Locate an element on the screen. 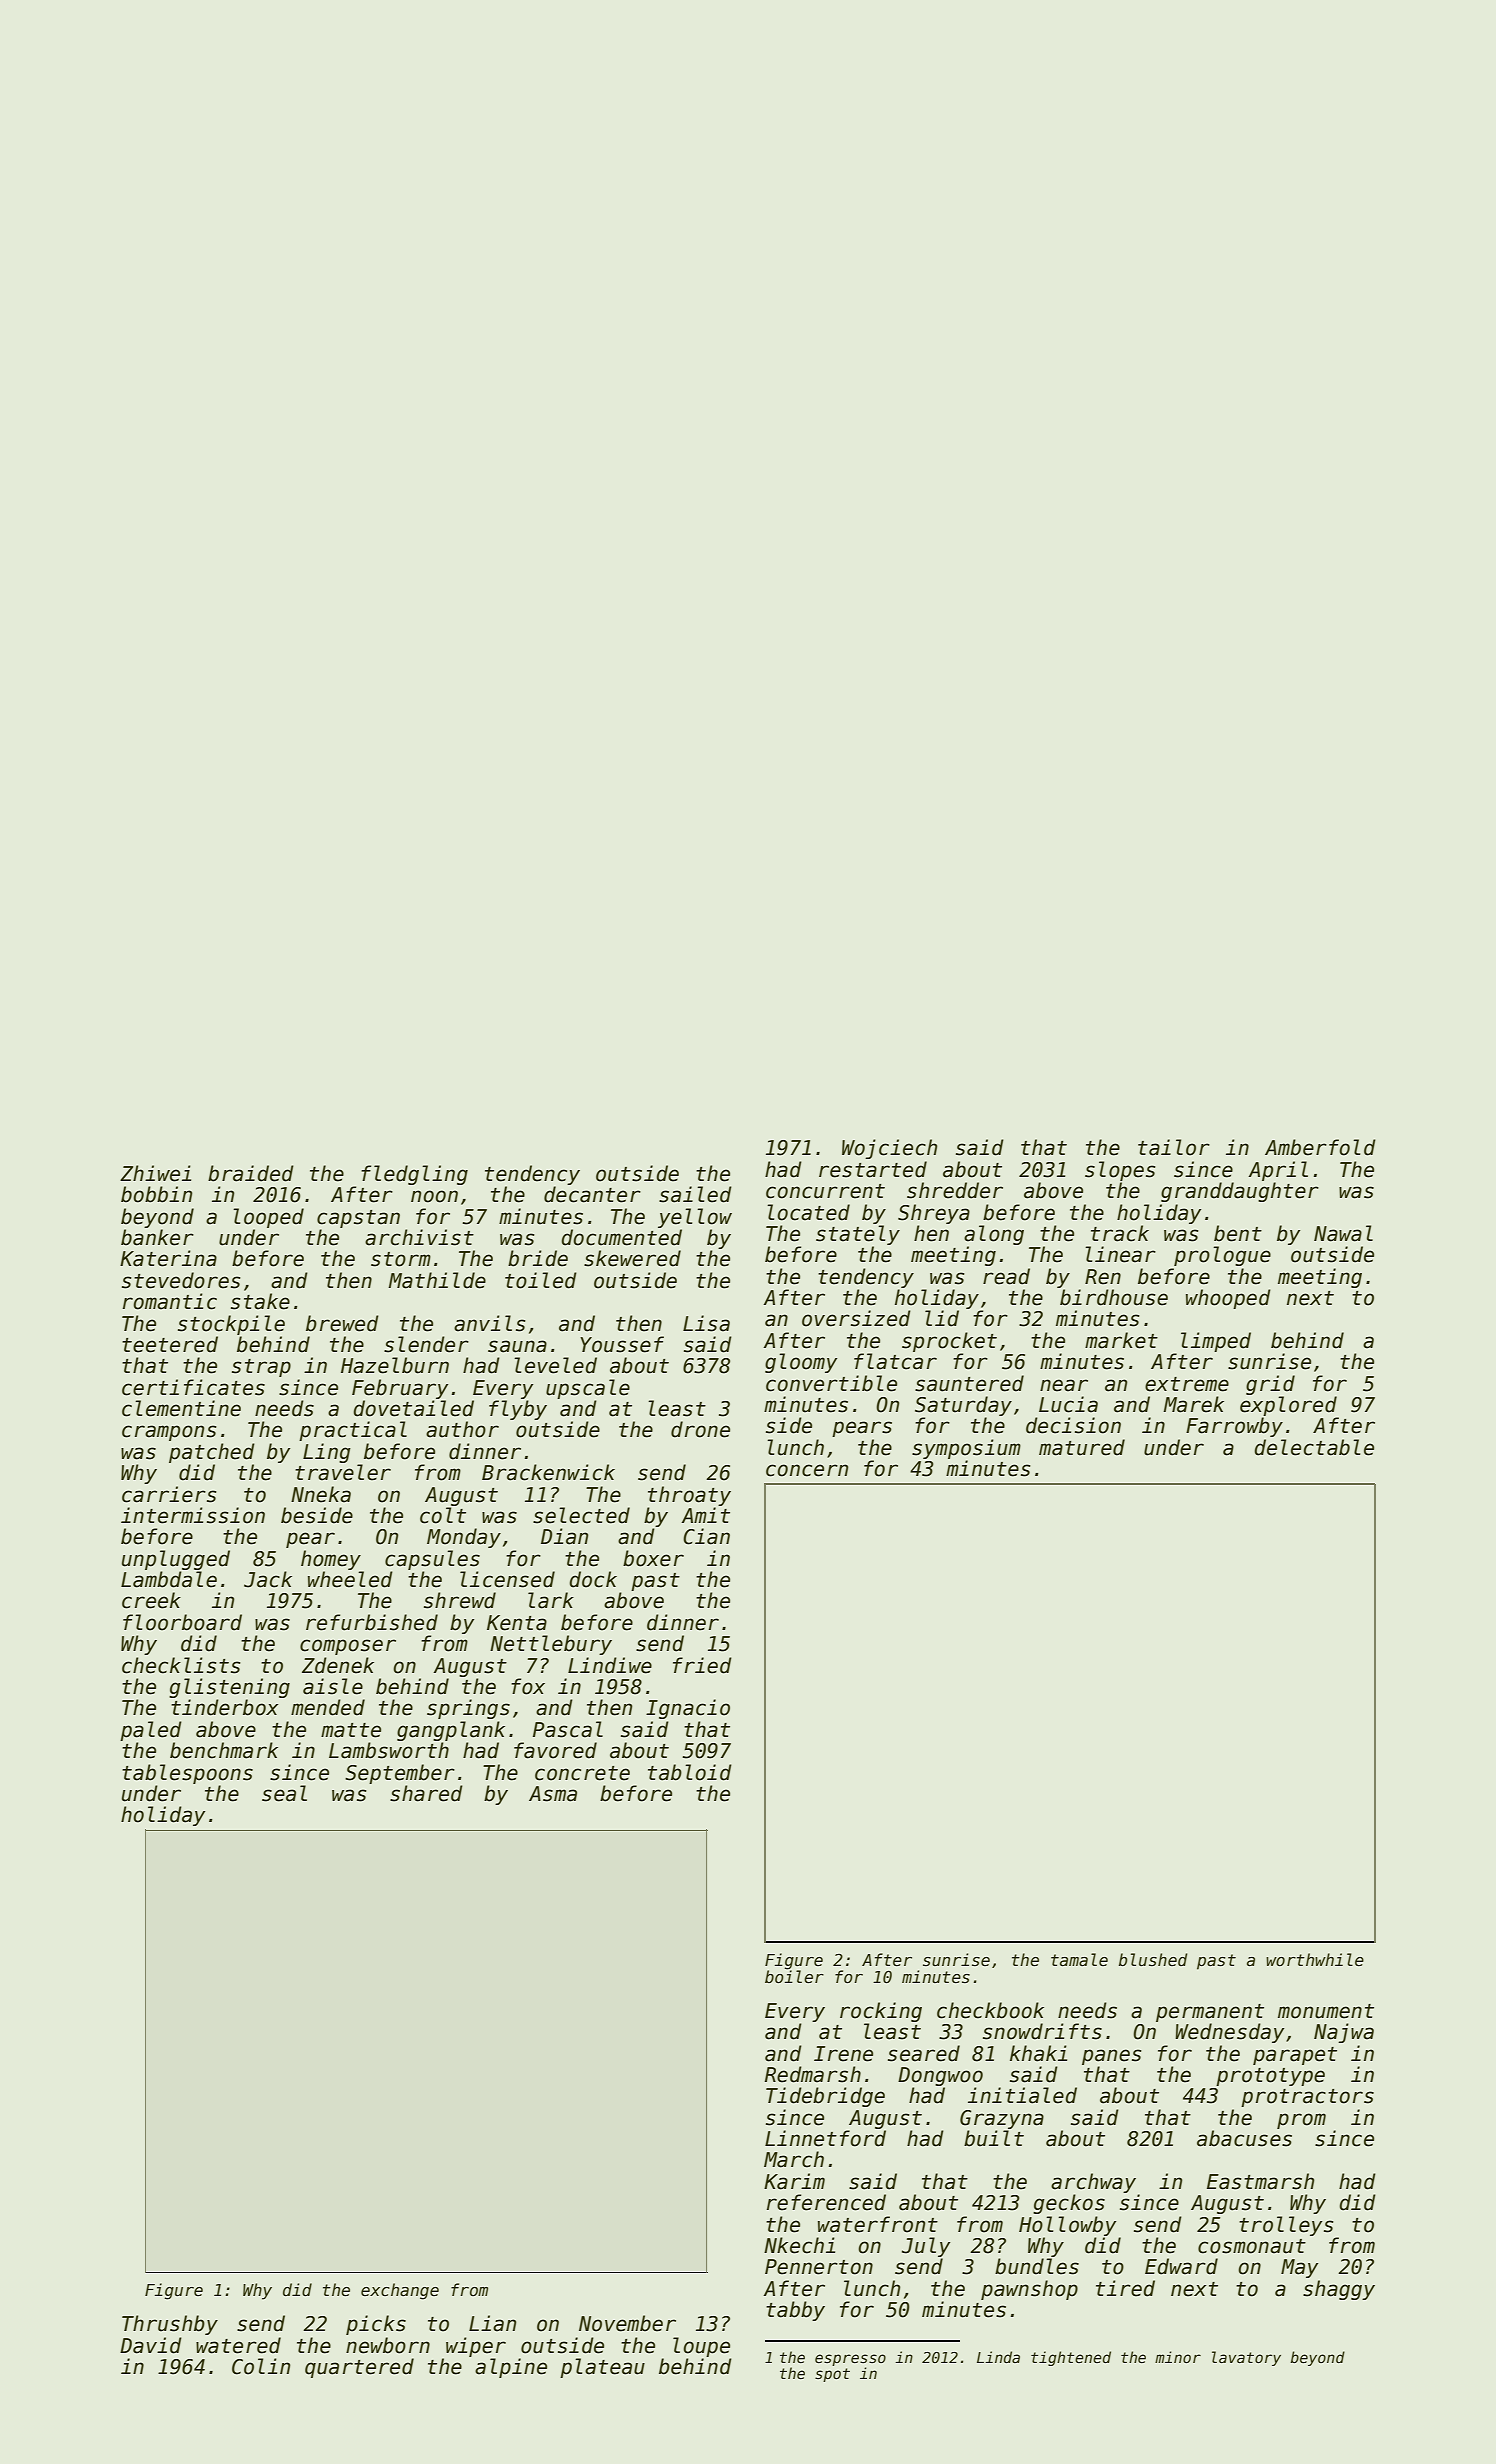 This screenshot has height=2464, width=1496. boiler is located at coordinates (794, 1976).
